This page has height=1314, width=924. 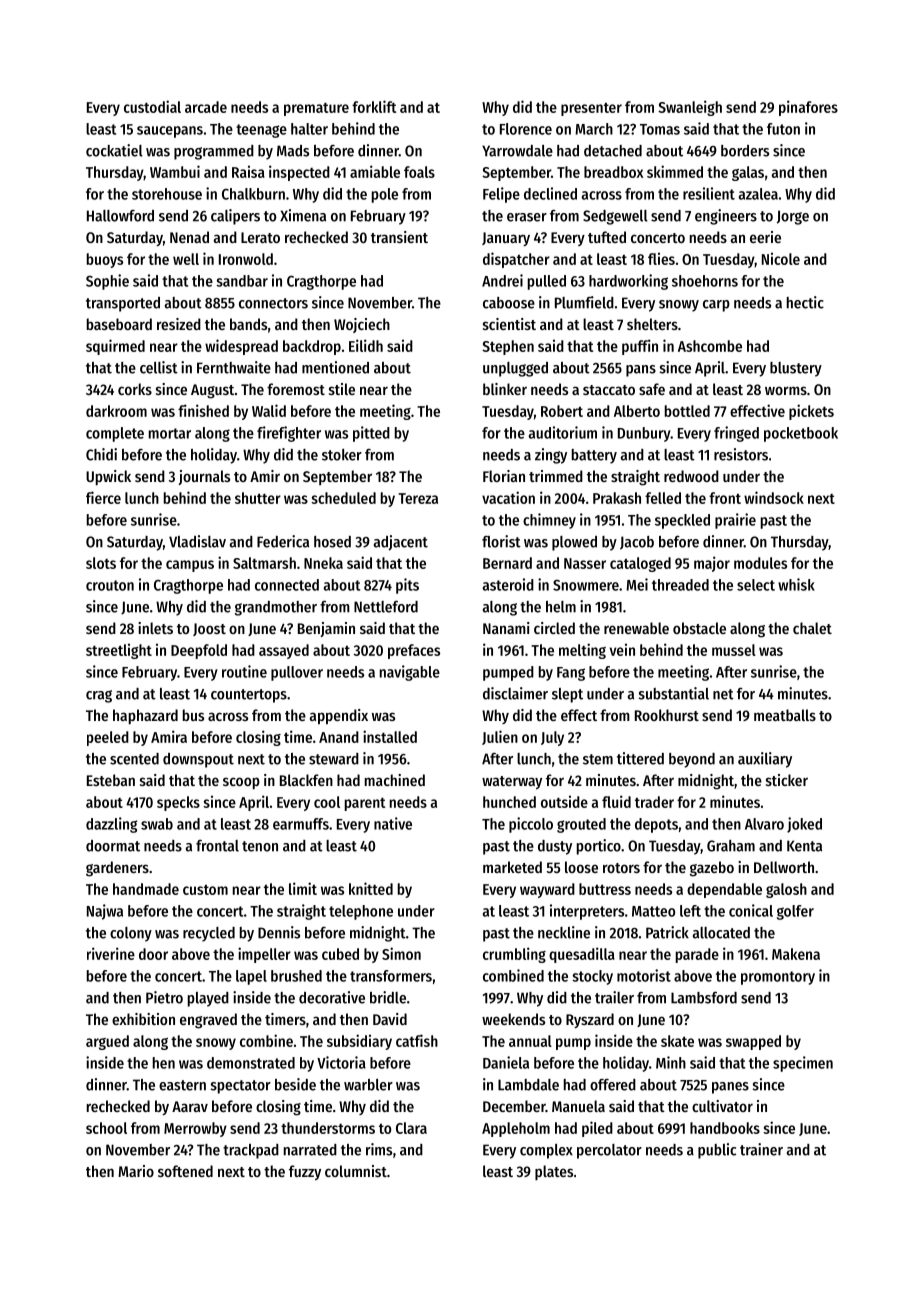 What do you see at coordinates (234, 367) in the page?
I see `Fernthwaite` at bounding box center [234, 367].
